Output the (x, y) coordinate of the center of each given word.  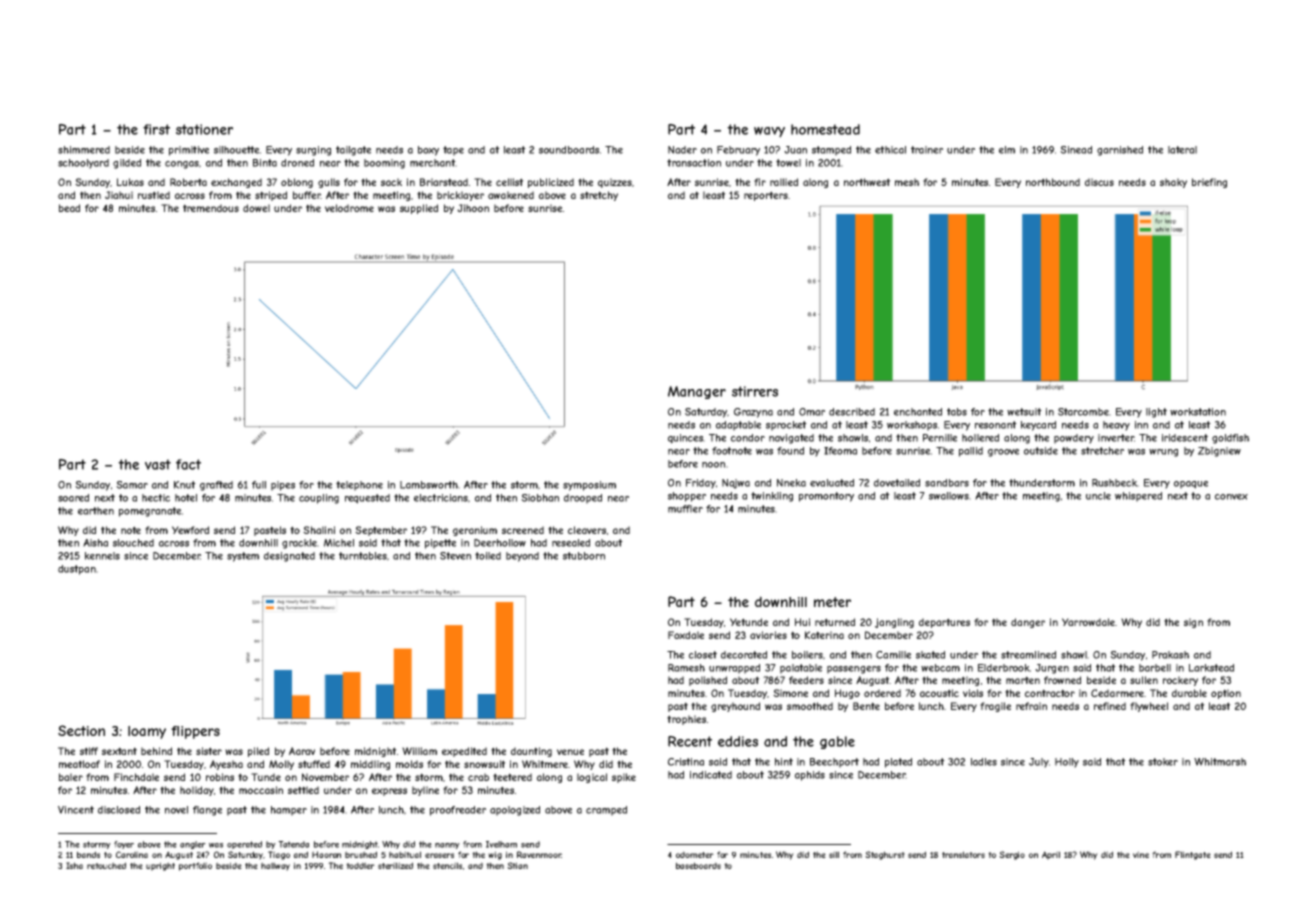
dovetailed (897, 483)
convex (1231, 497)
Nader (682, 150)
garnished (1120, 151)
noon (713, 465)
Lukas (130, 182)
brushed (361, 854)
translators (963, 854)
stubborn (584, 556)
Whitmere (545, 764)
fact (188, 464)
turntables (363, 556)
